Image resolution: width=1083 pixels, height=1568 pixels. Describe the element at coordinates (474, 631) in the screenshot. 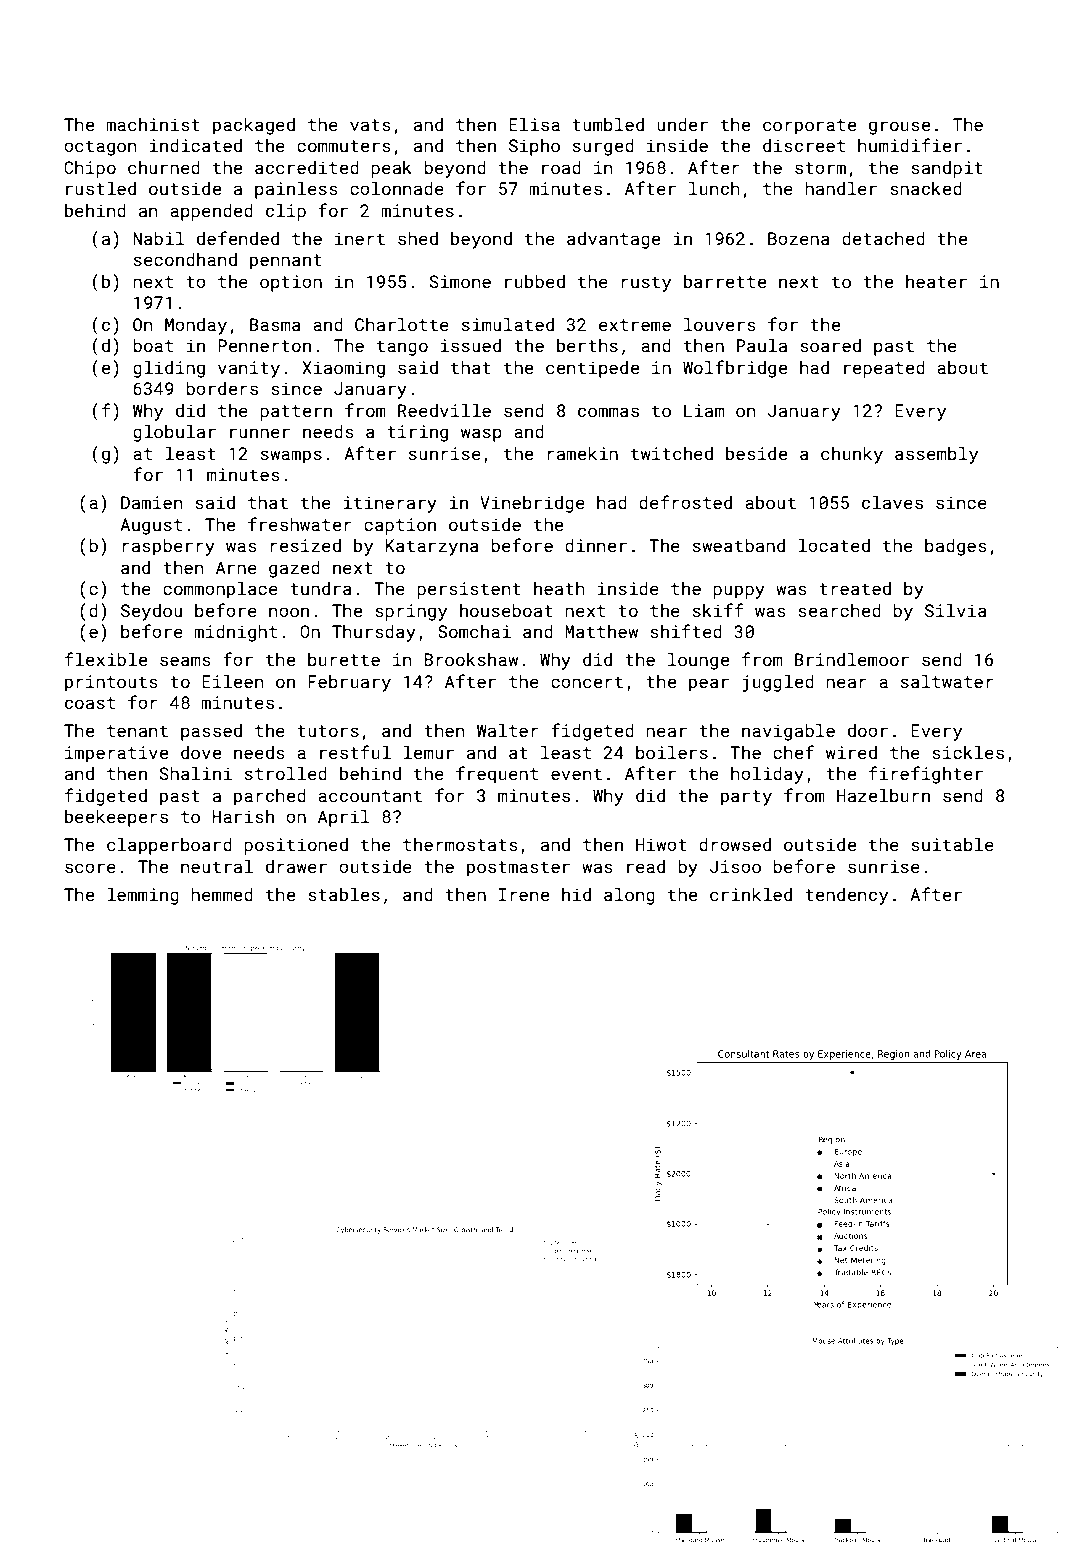

I see `Somchai` at that location.
